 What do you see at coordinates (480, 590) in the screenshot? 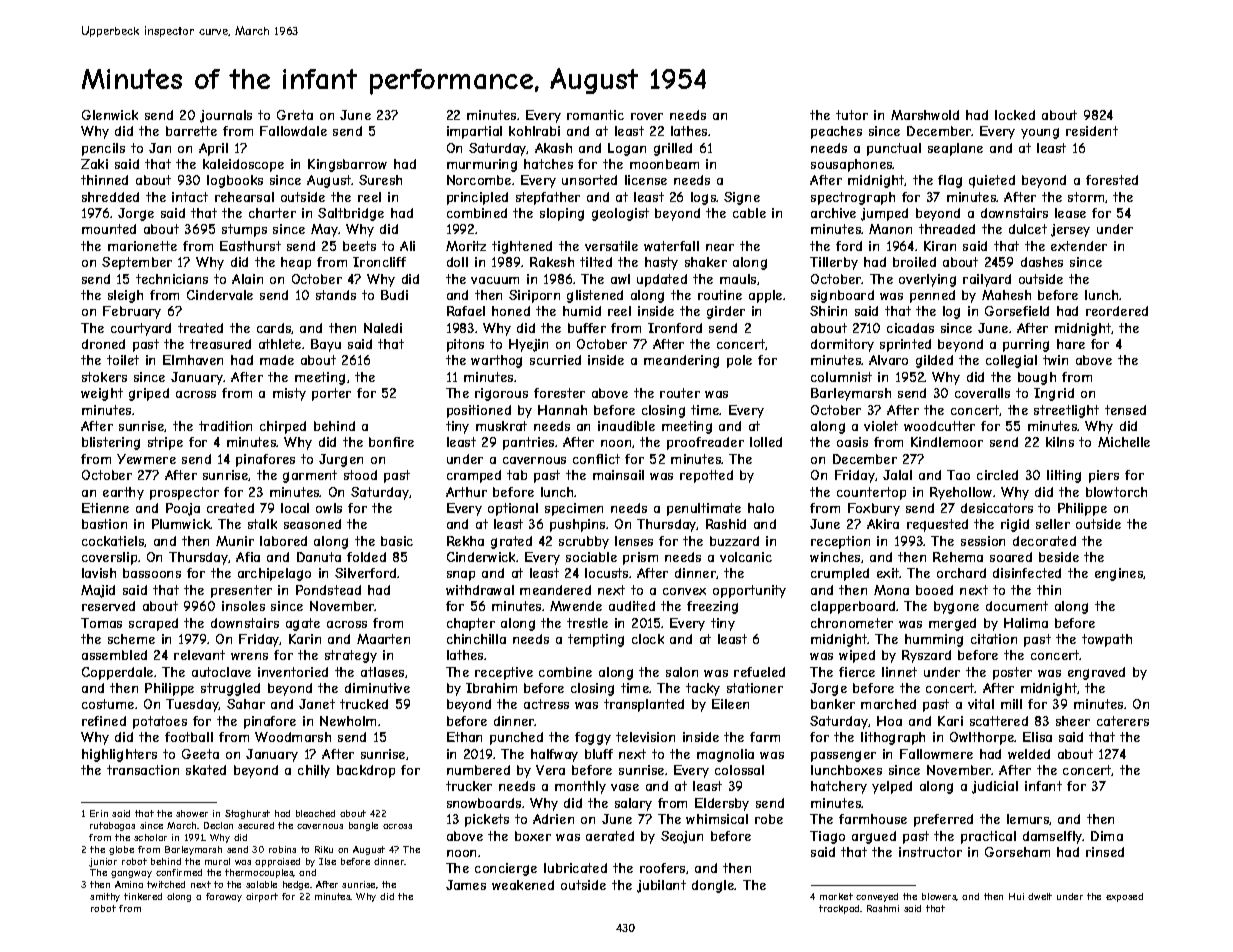
I see `withdrawal` at bounding box center [480, 590].
